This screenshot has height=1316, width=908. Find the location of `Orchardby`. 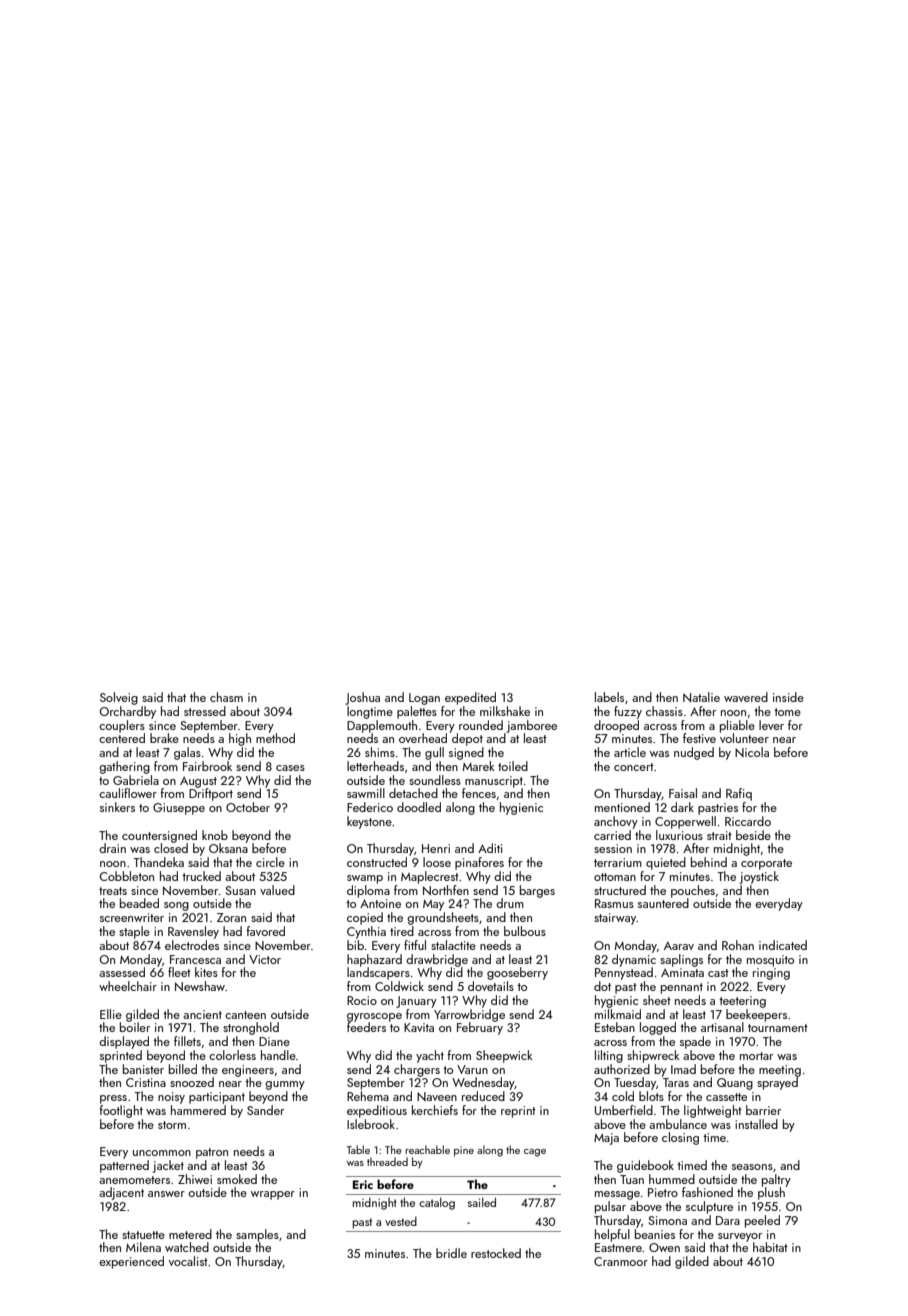

Orchardby is located at coordinates (128, 712).
